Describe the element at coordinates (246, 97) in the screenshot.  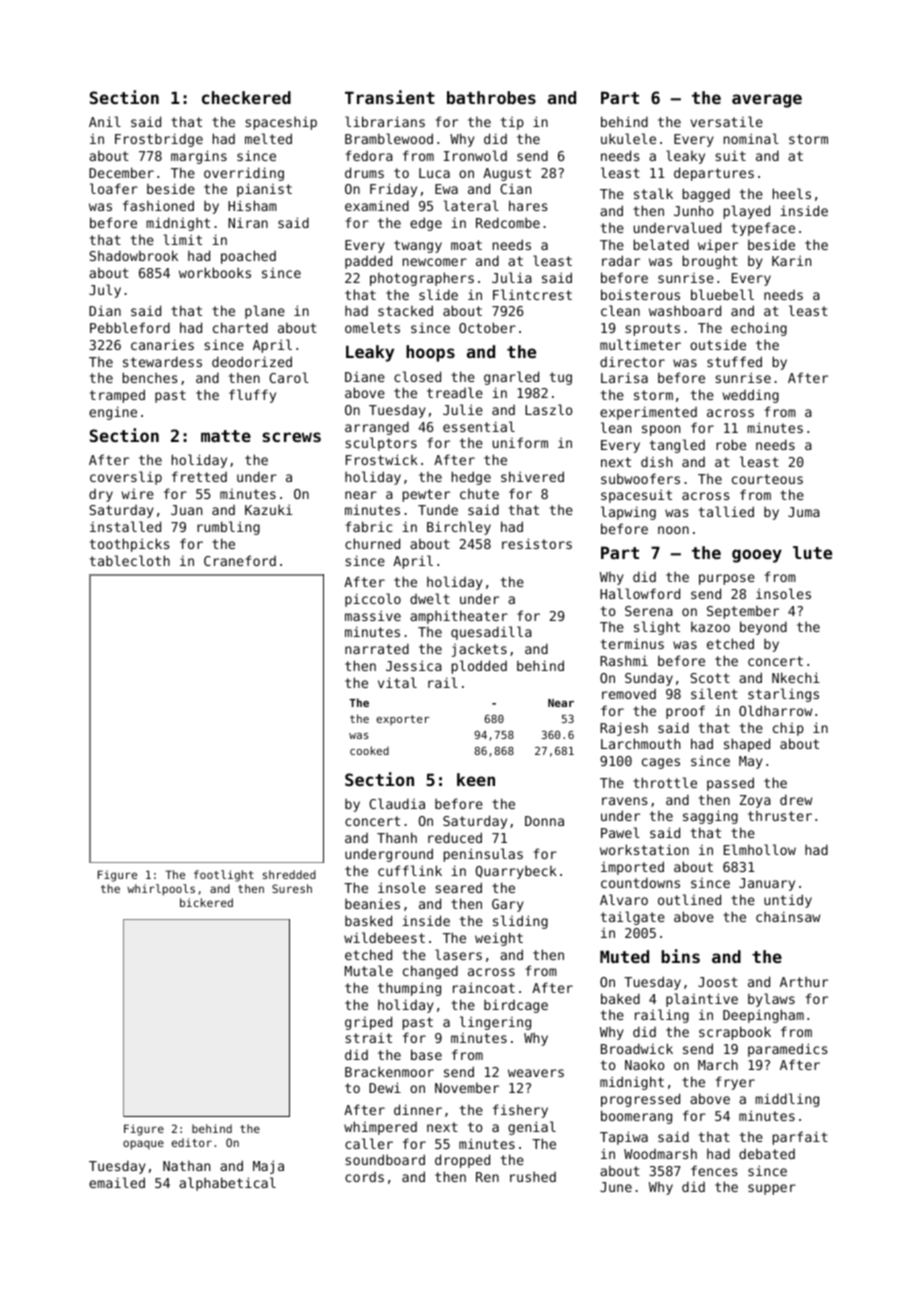
I see `checkered` at that location.
